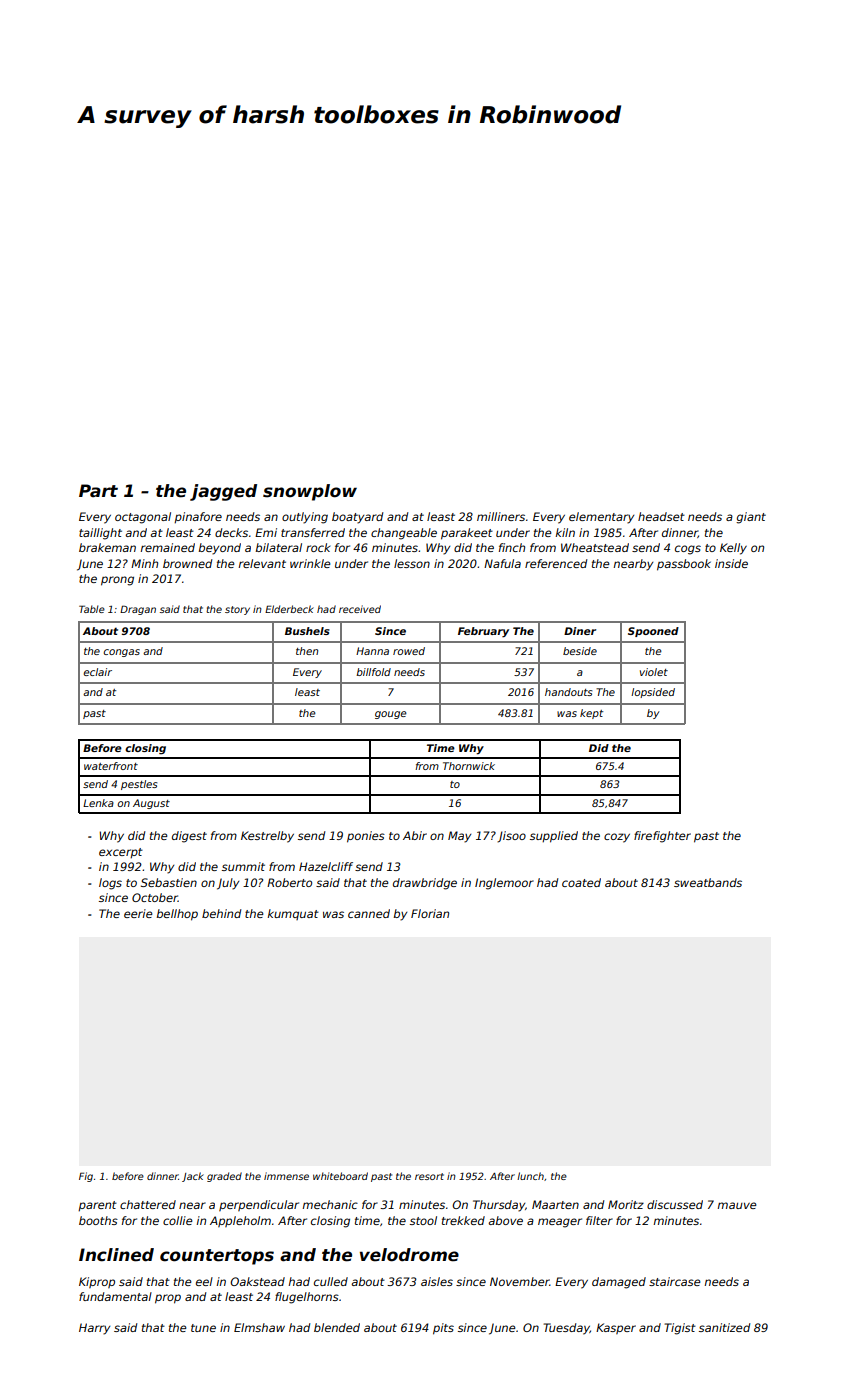 The height and width of the screenshot is (1400, 849). Describe the element at coordinates (662, 837) in the screenshot. I see `firefighter` at that location.
